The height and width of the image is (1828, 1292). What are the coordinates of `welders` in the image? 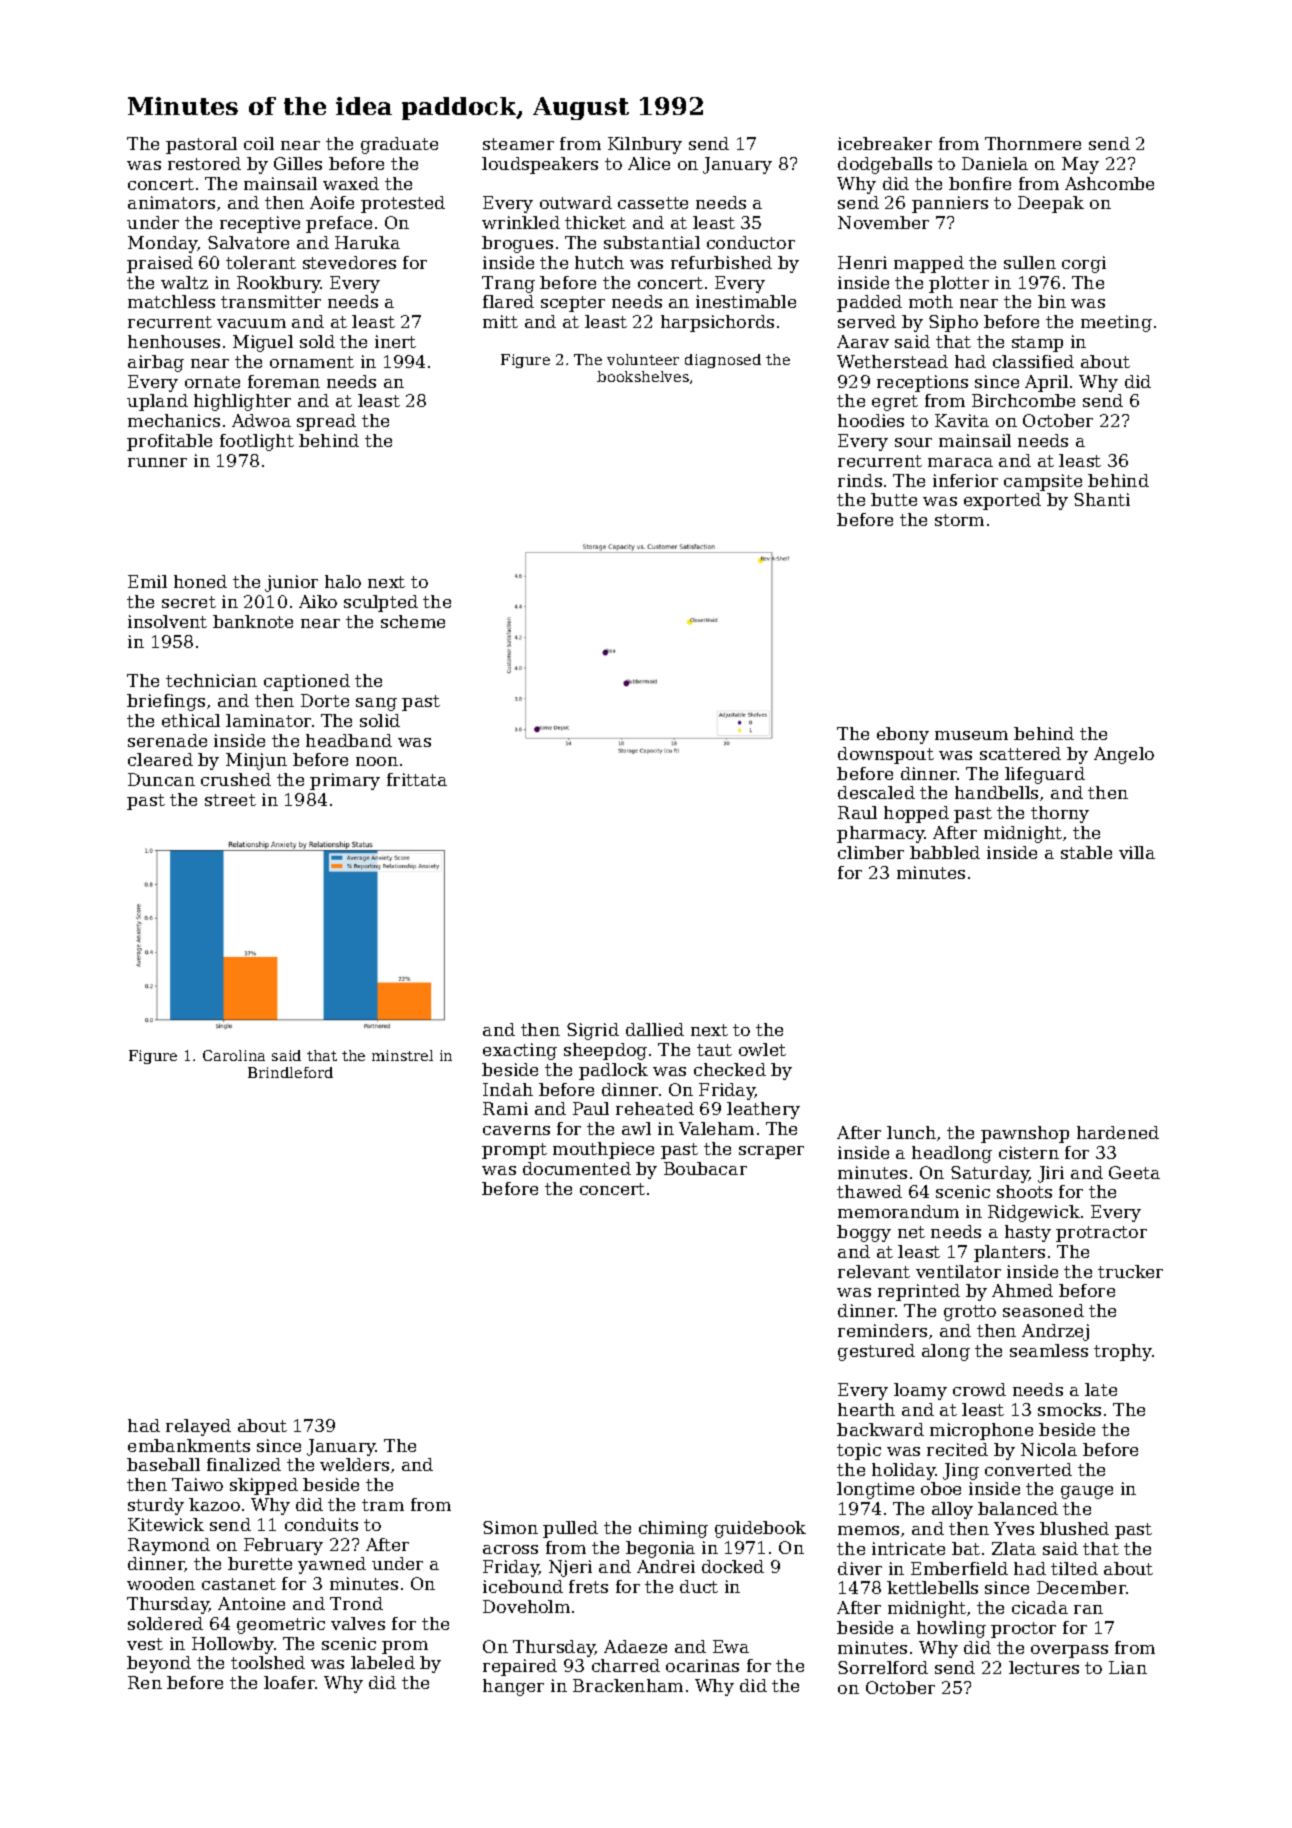 It's located at (354, 1464).
